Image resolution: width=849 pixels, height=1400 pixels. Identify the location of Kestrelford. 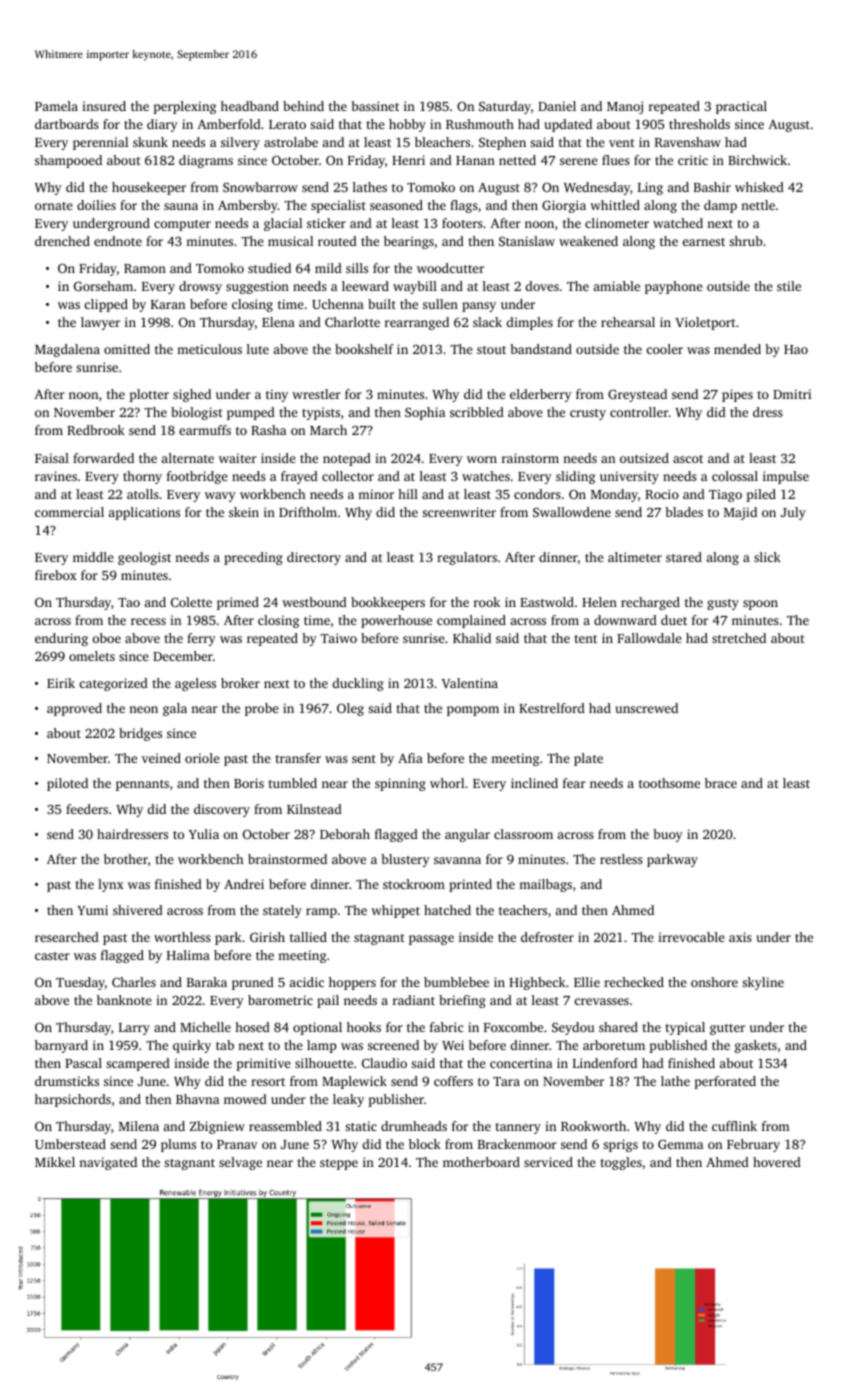
(552, 708).
